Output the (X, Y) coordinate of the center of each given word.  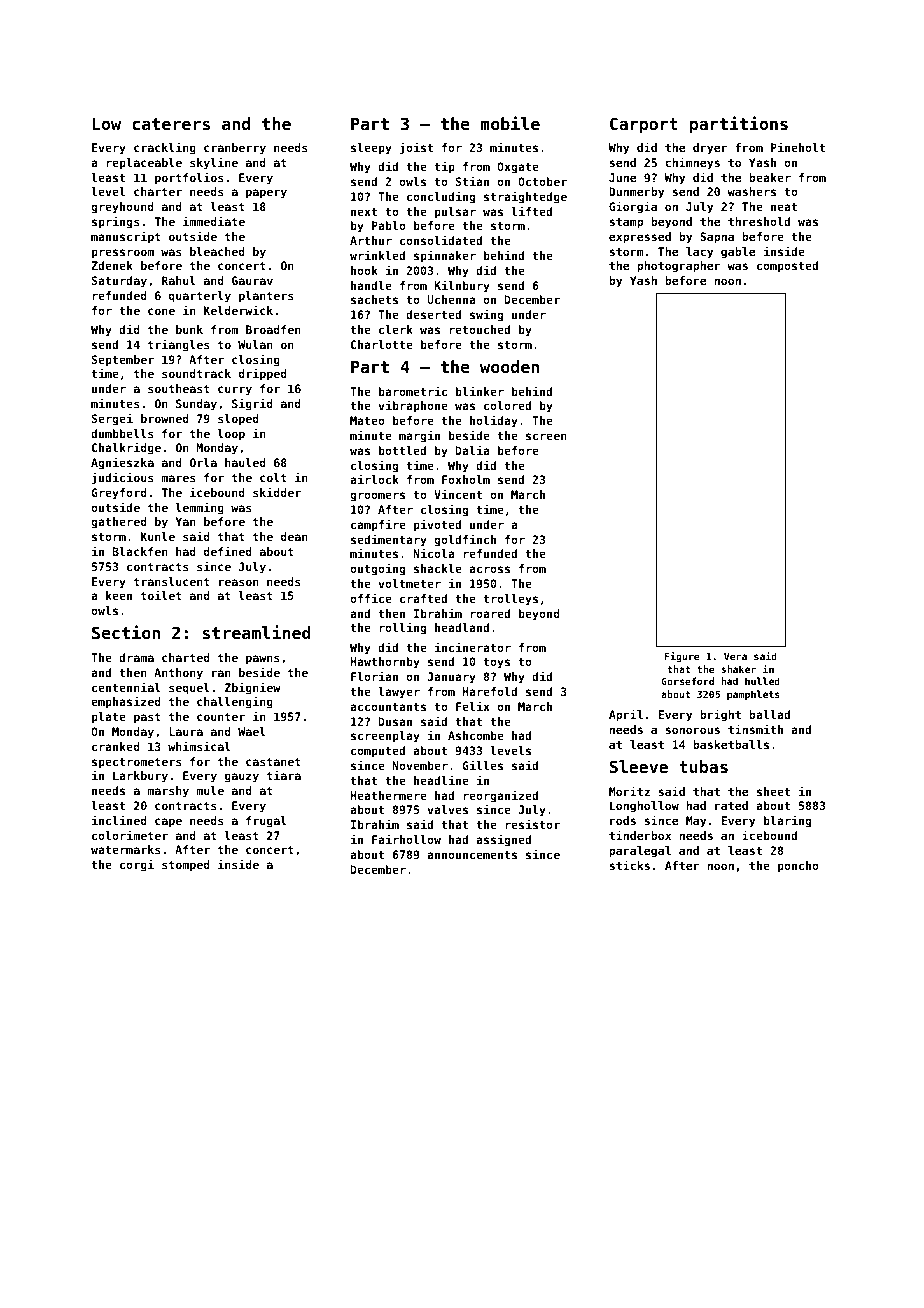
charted (186, 657)
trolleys (510, 600)
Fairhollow (406, 839)
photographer (679, 267)
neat (784, 207)
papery (266, 194)
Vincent (458, 494)
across (489, 569)
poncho (798, 867)
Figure (682, 657)
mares (178, 478)
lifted (531, 211)
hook (364, 270)
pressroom (123, 254)
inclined (119, 820)
